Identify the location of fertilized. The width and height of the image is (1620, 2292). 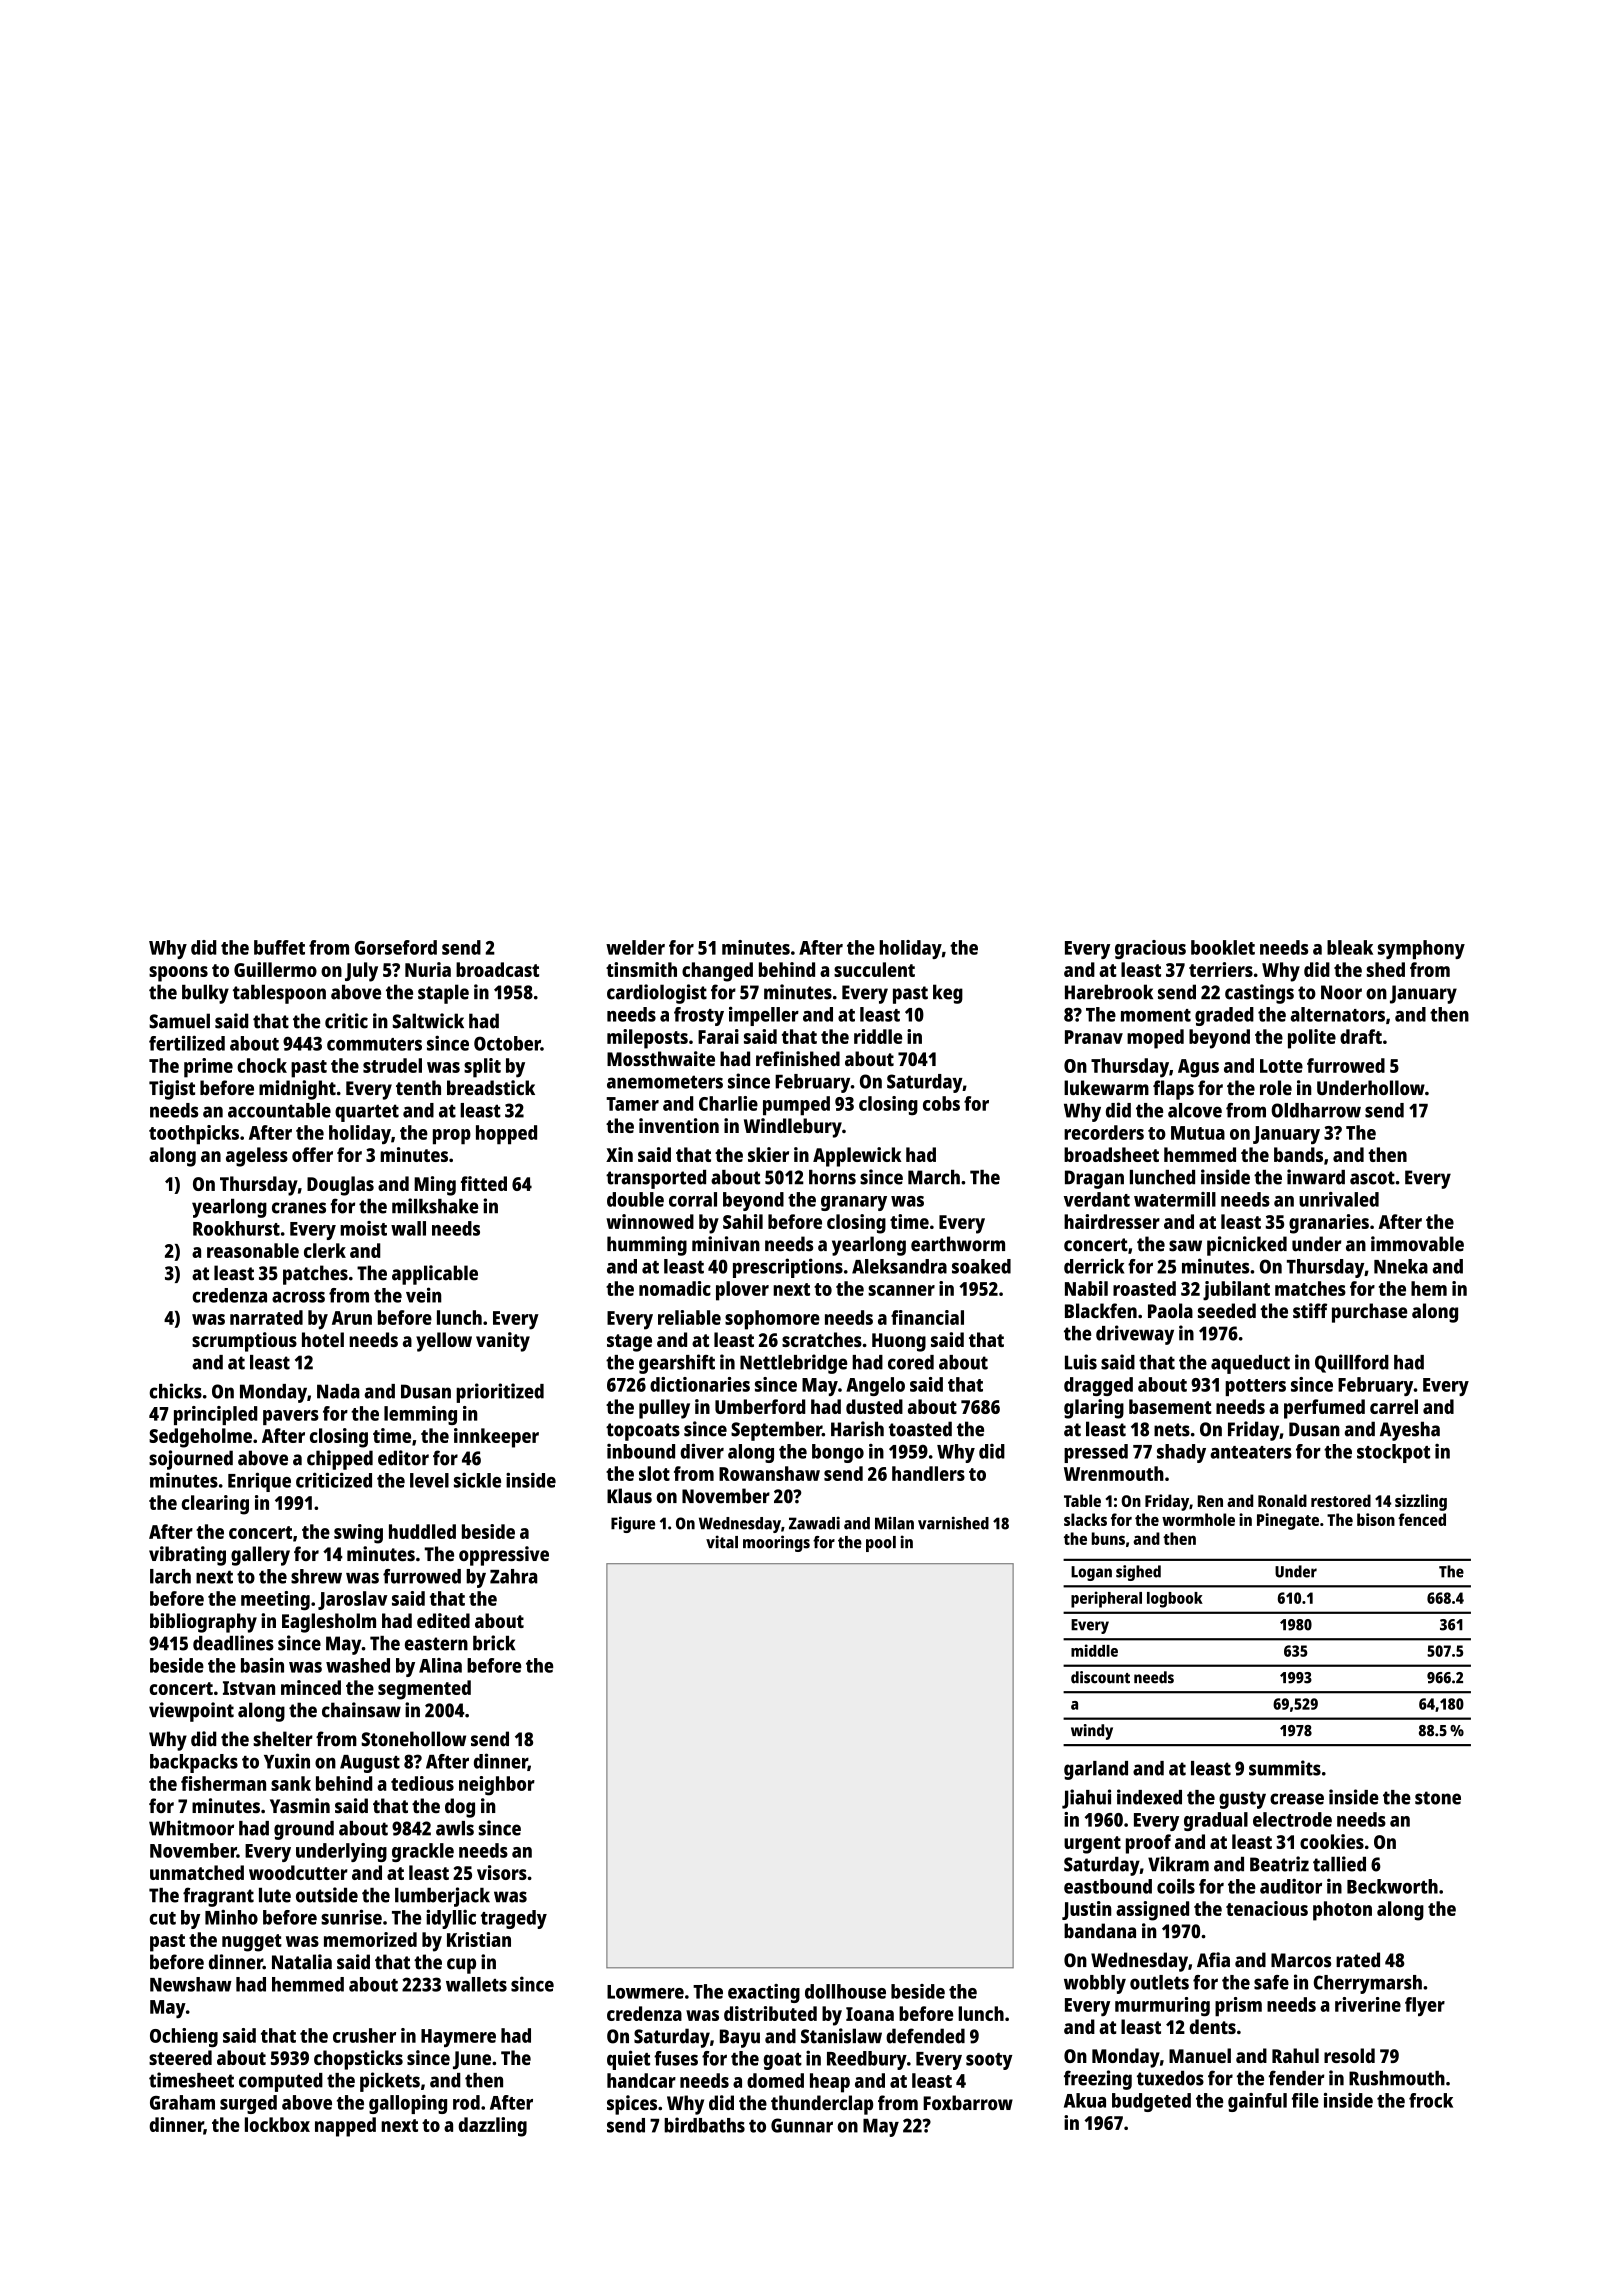
(187, 1043).
